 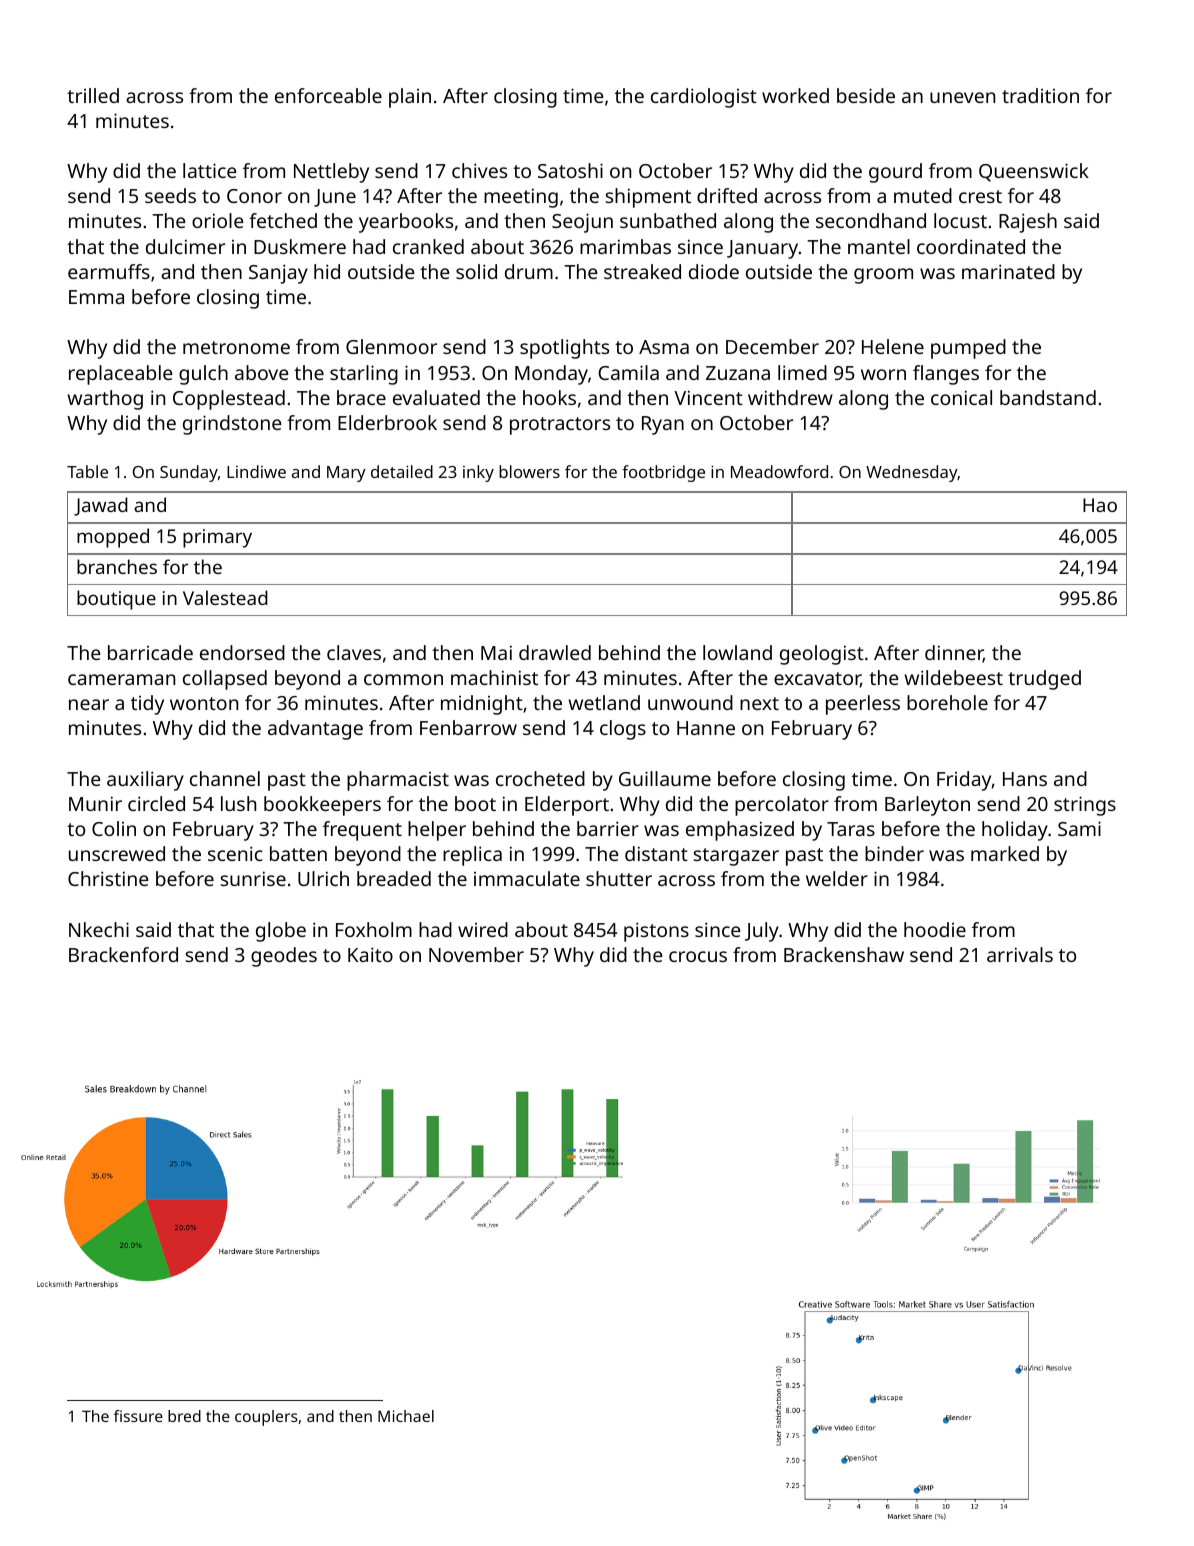 I want to click on tradition, so click(x=1040, y=95).
